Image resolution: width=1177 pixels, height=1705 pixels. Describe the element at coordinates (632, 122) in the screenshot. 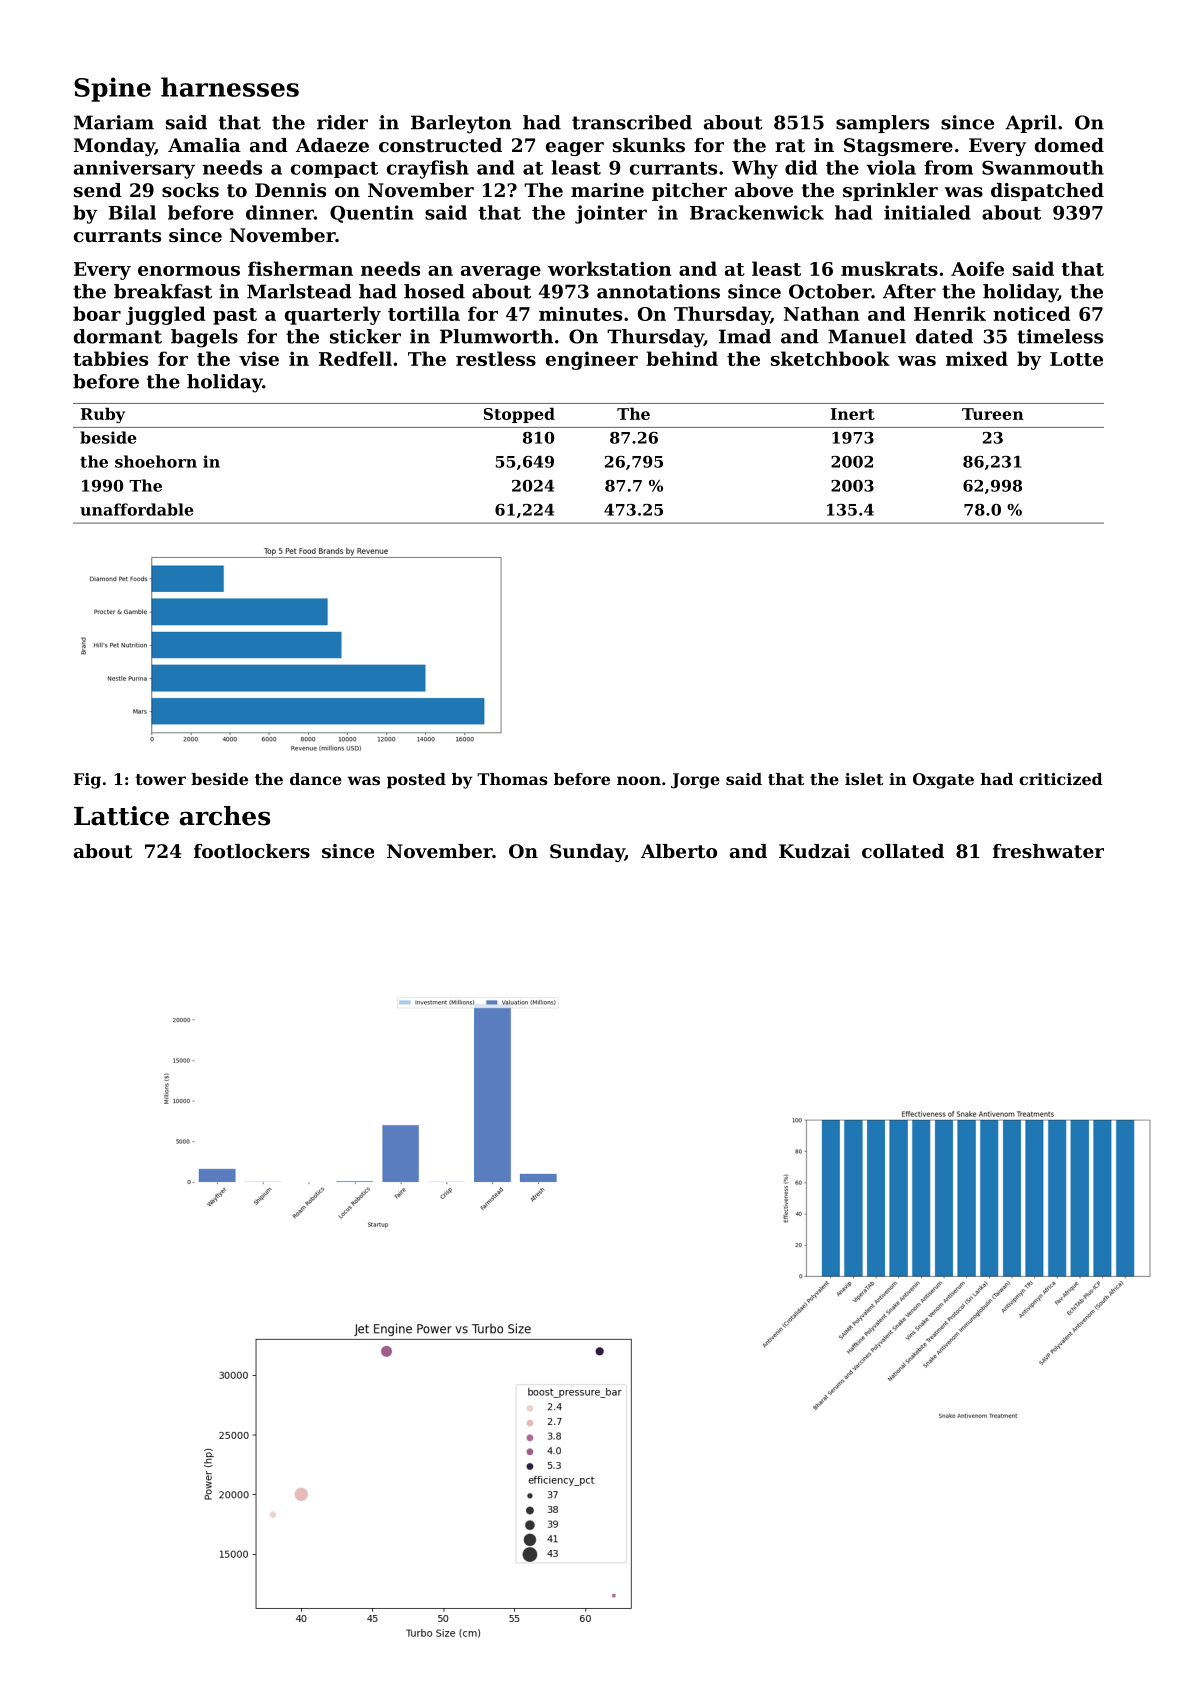

I see `transcribed` at that location.
